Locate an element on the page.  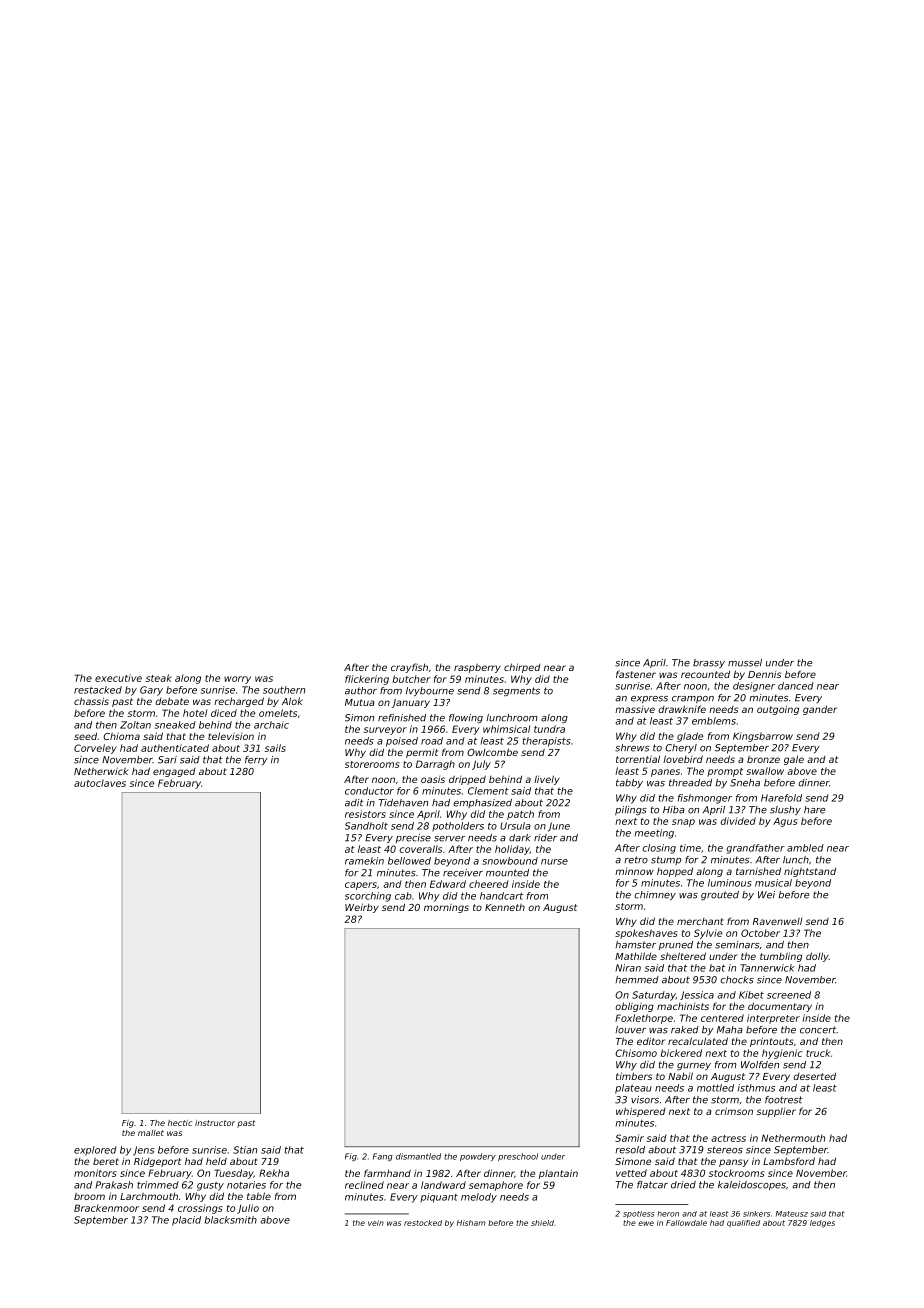
diced is located at coordinates (224, 713).
